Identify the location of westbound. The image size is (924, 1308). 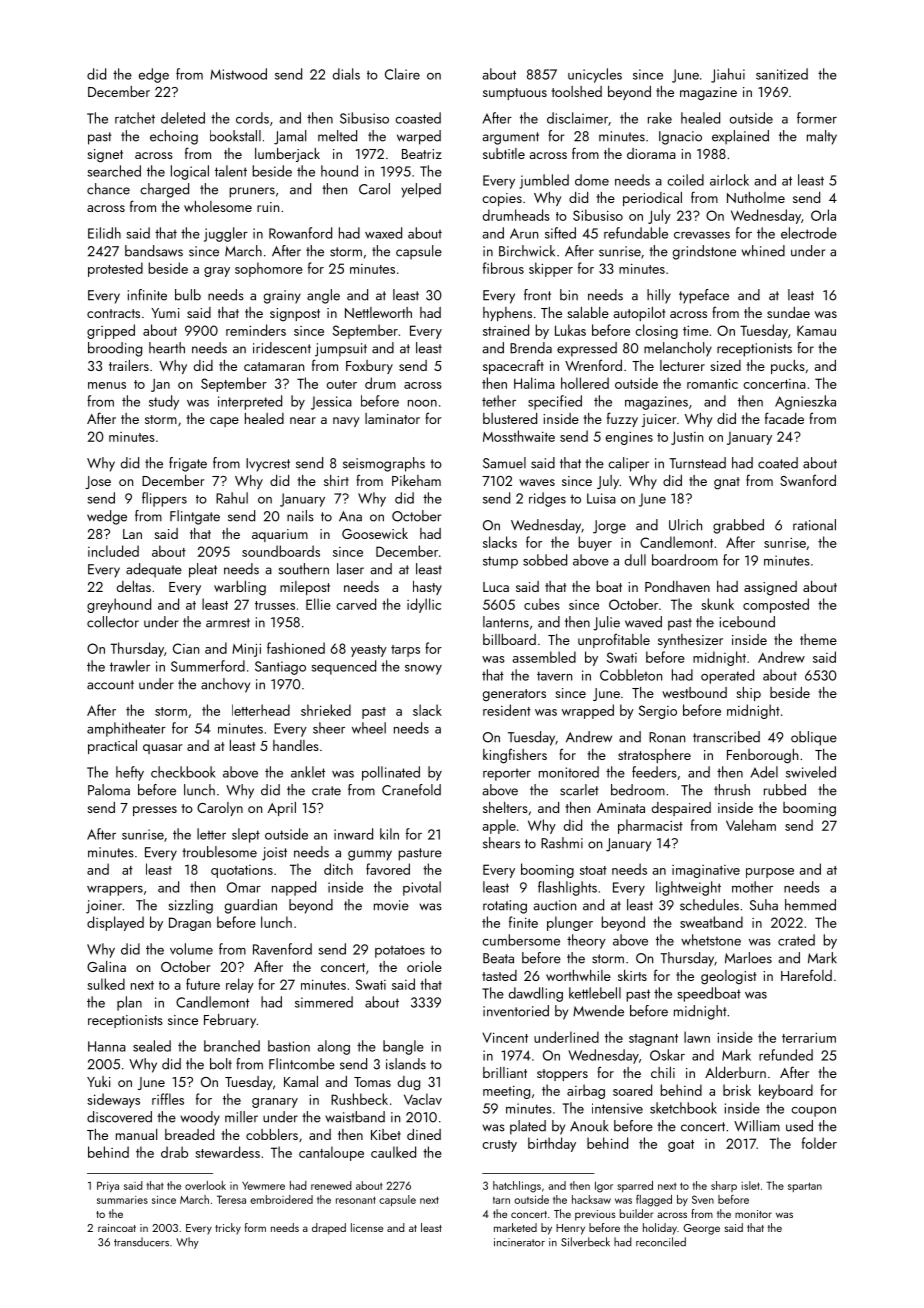
(694, 692).
